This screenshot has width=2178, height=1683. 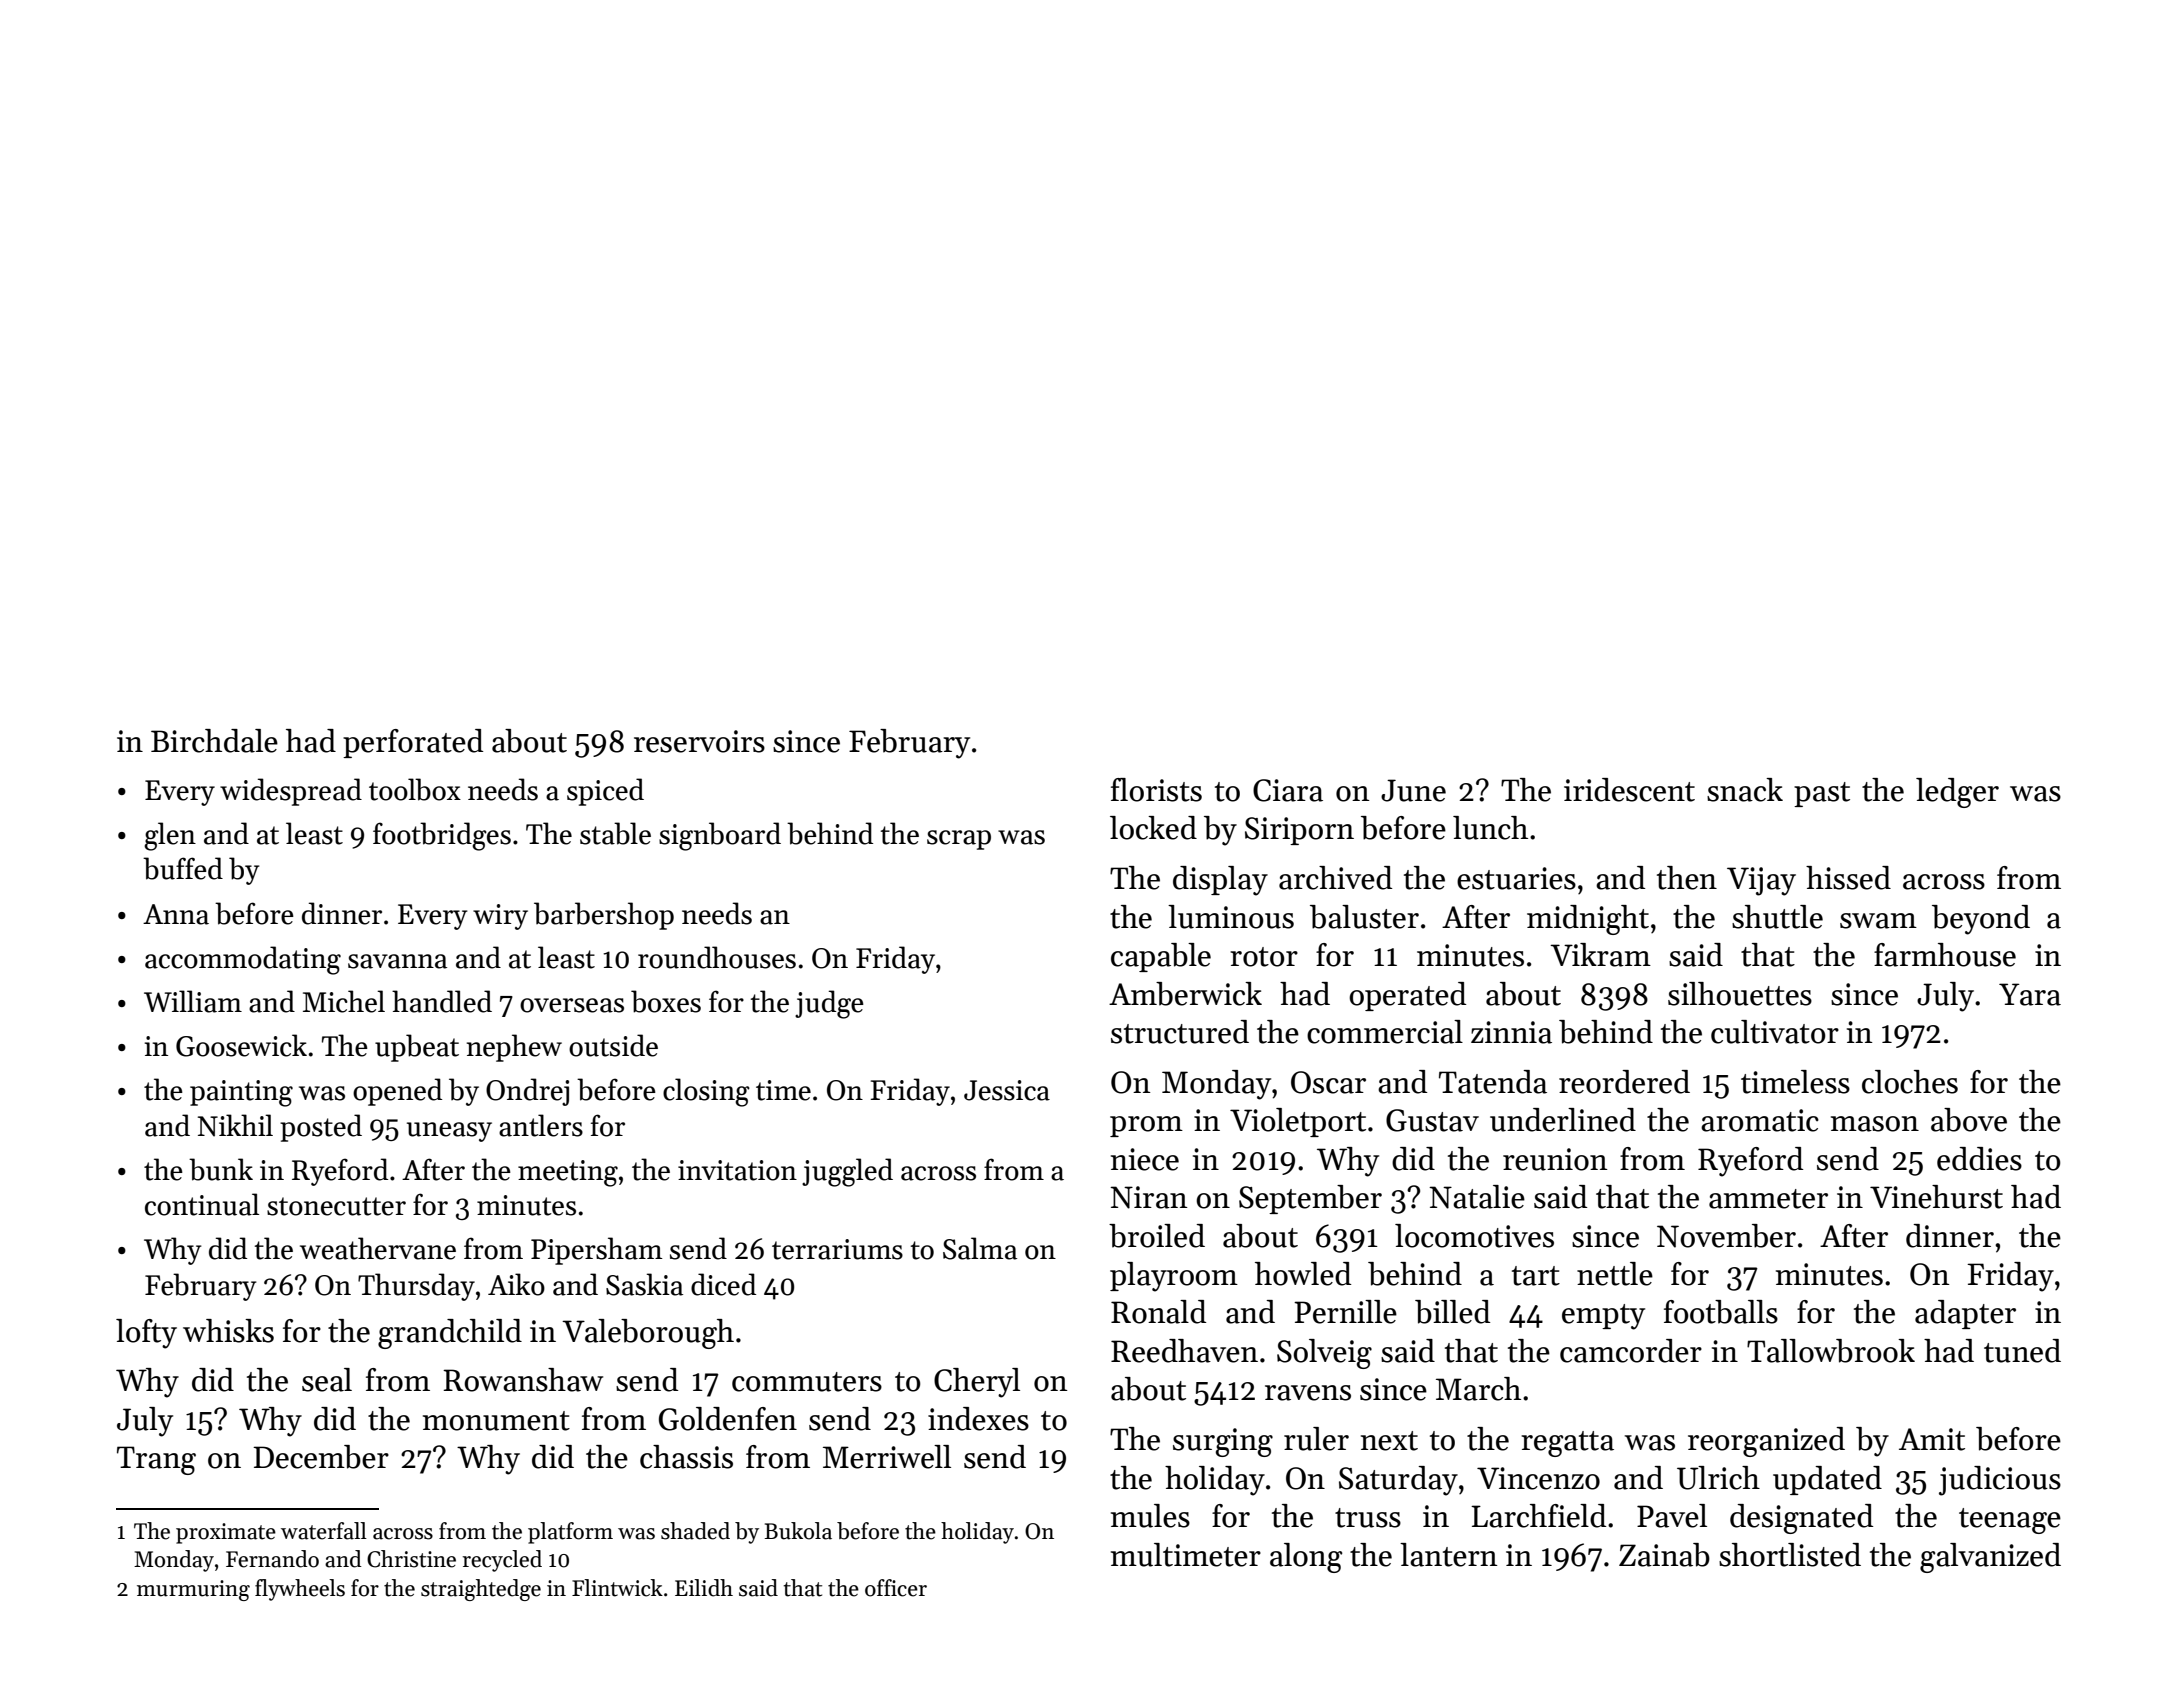 I want to click on Birchdale, so click(x=214, y=741).
